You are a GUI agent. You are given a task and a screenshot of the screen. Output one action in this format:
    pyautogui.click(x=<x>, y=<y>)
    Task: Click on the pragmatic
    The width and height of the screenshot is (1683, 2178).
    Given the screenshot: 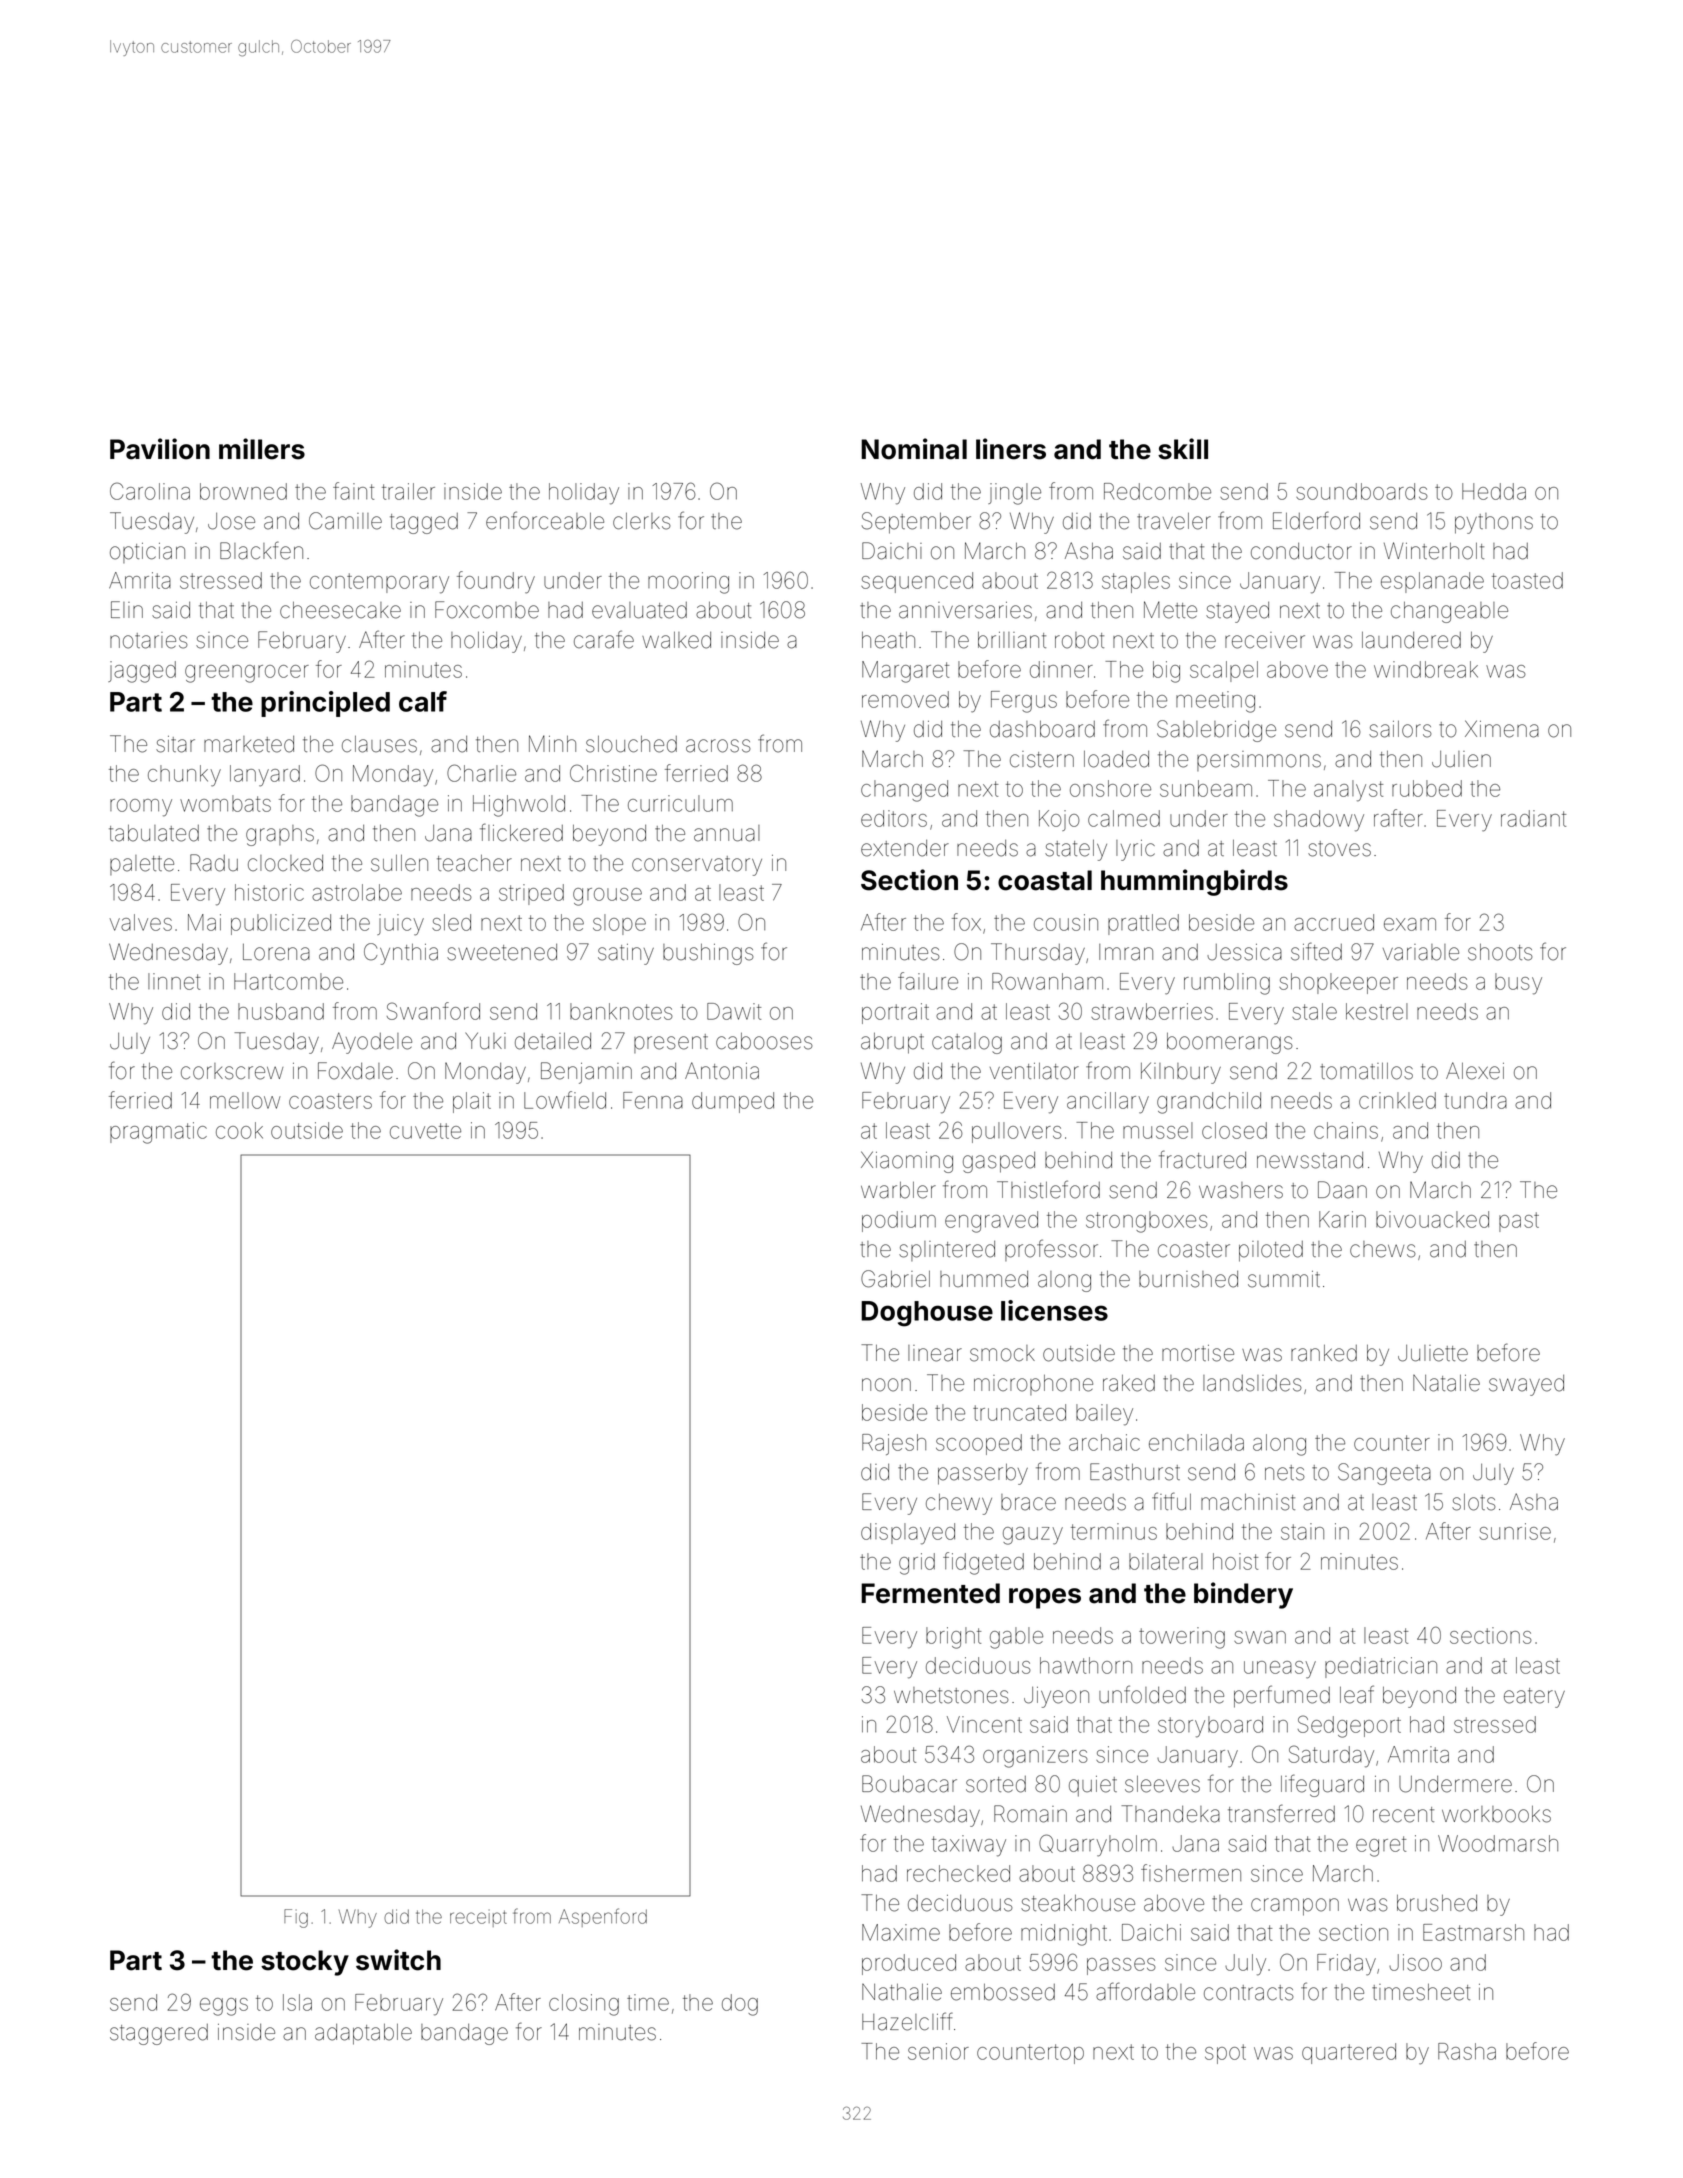 What is the action you would take?
    pyautogui.click(x=158, y=1133)
